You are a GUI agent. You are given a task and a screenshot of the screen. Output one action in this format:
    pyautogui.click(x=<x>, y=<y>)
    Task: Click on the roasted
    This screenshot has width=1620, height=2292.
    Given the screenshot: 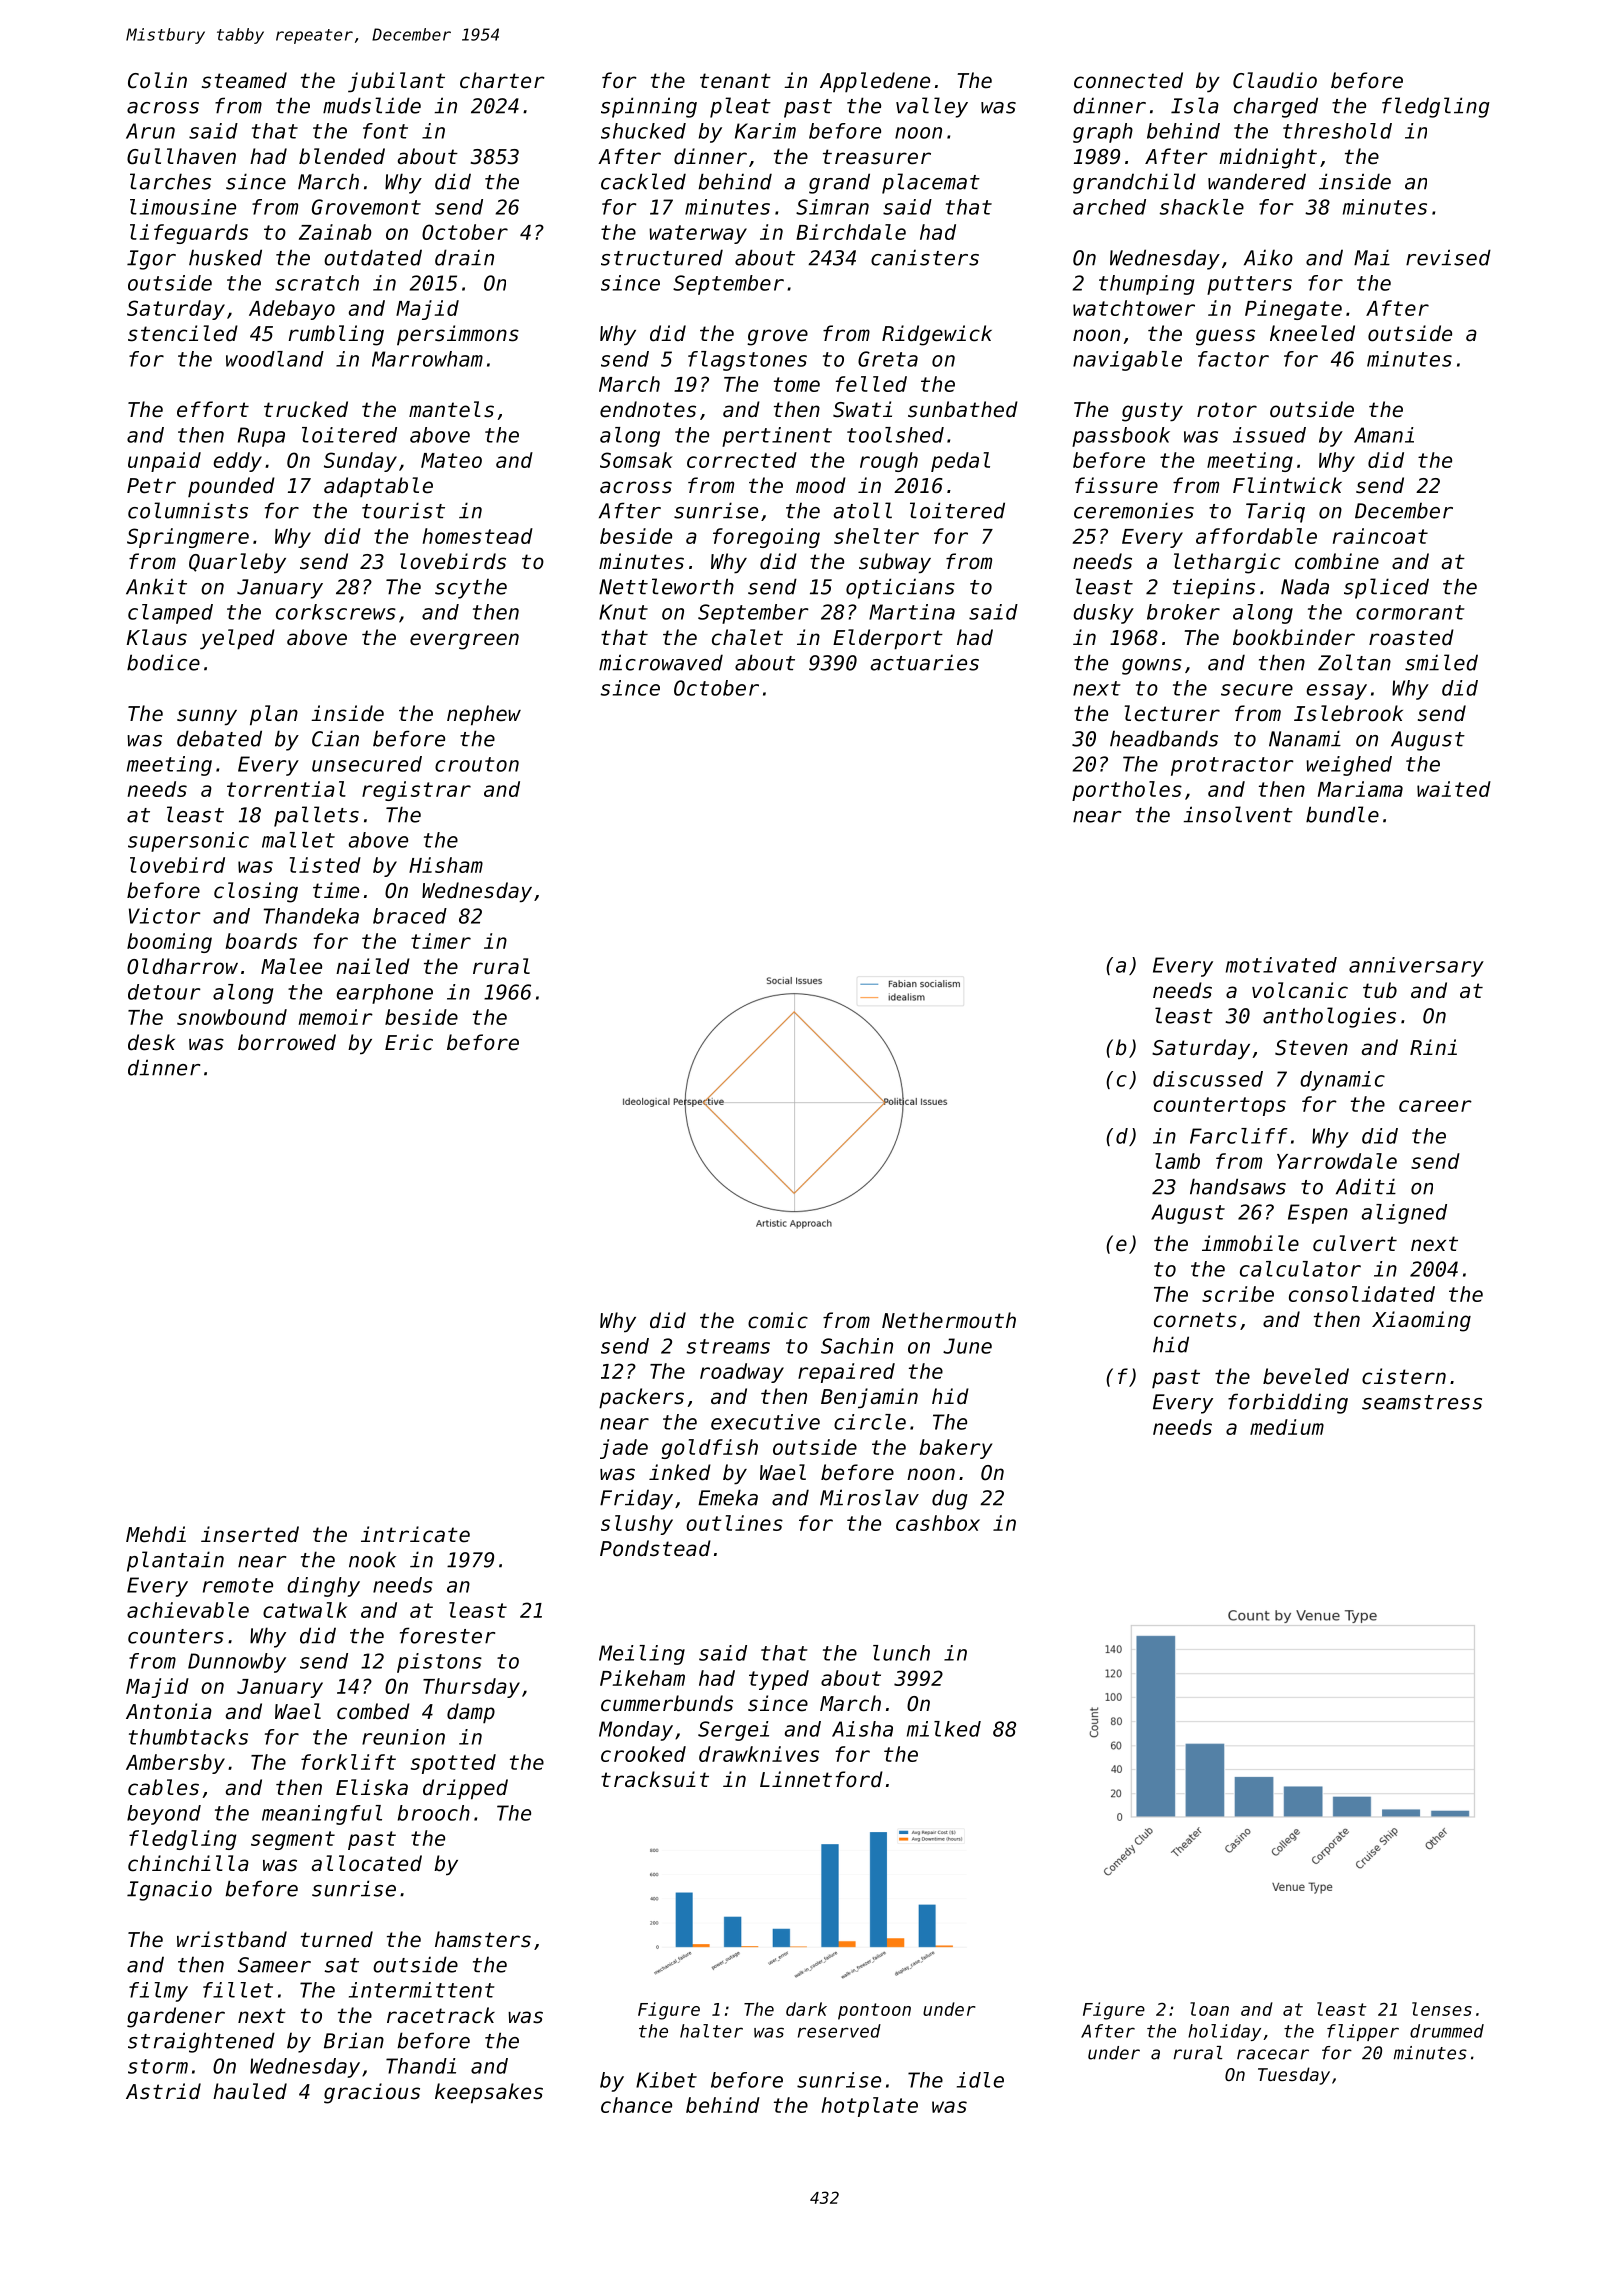 What is the action you would take?
    pyautogui.click(x=1411, y=637)
